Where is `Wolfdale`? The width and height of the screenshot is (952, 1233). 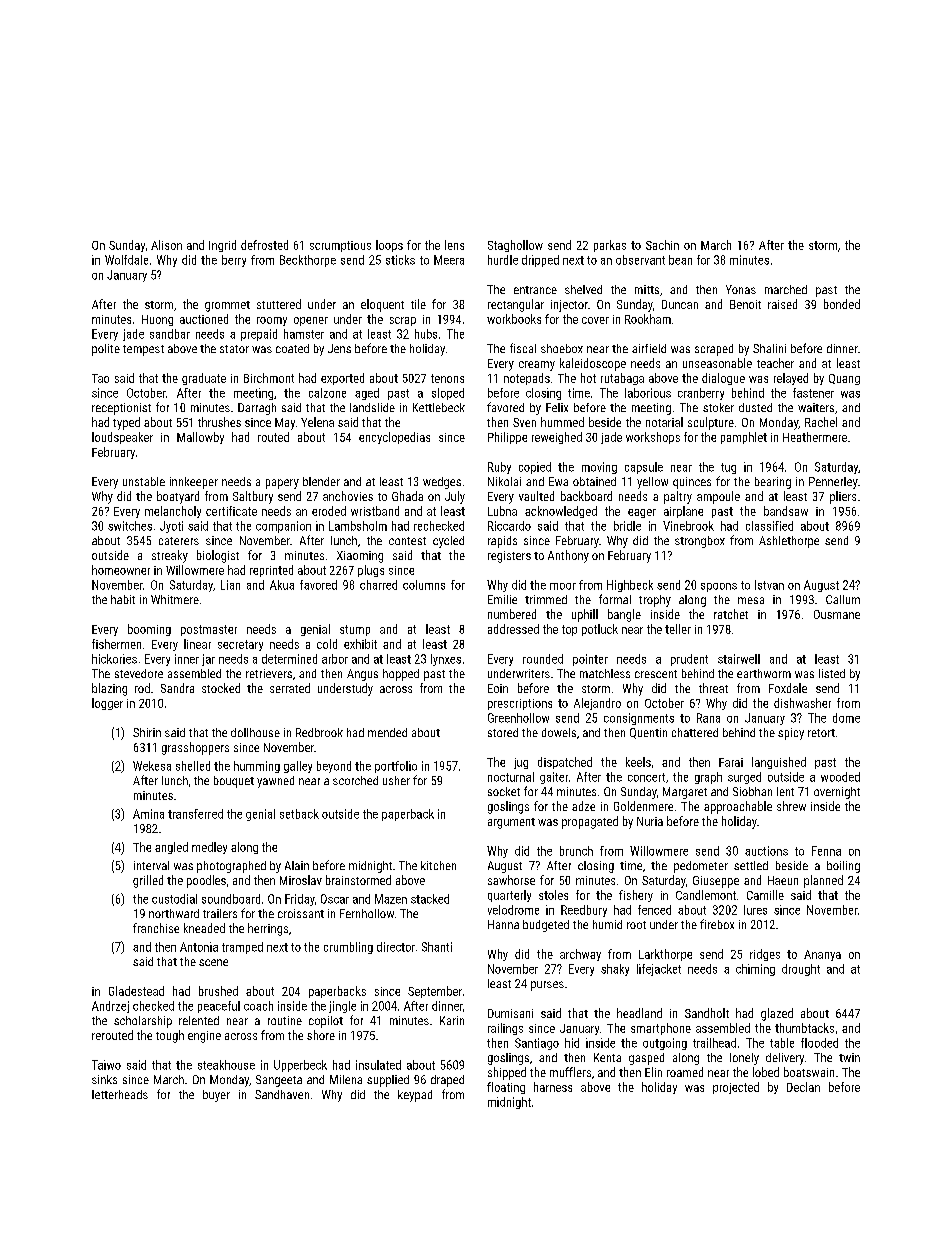
Wolfdale is located at coordinates (126, 260).
